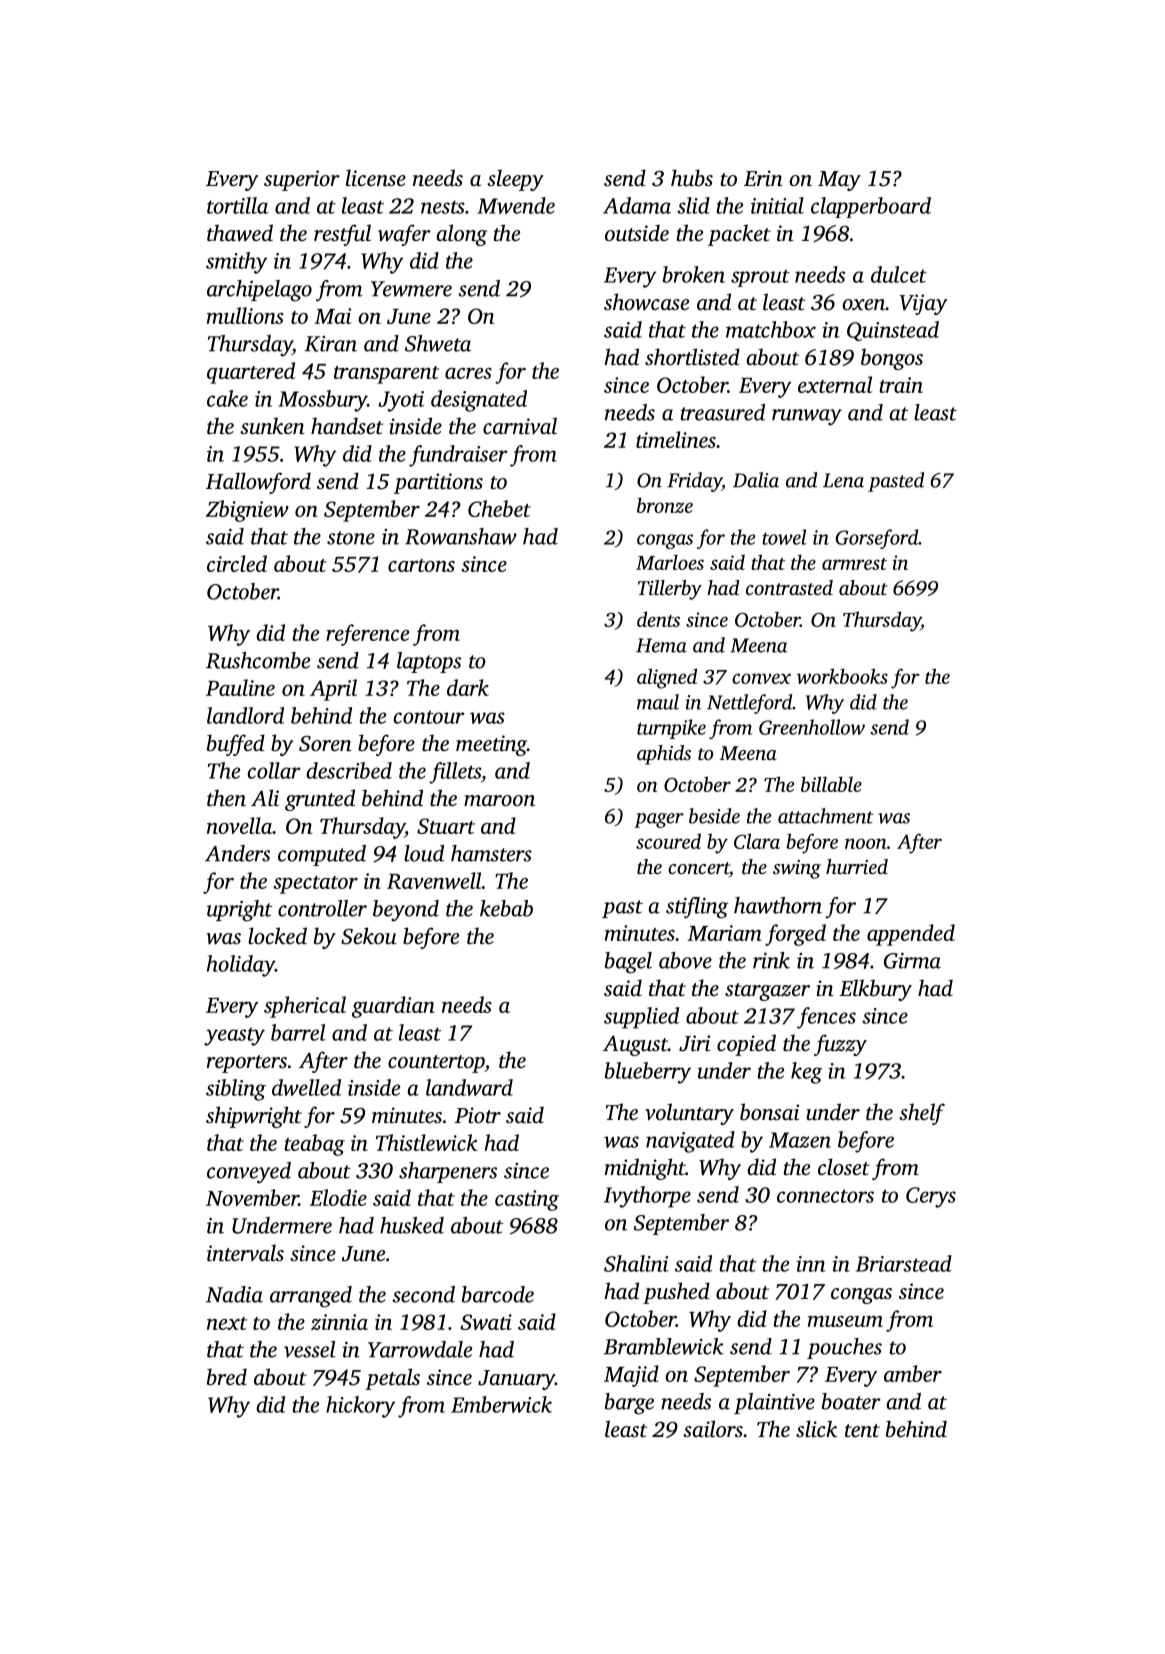 The height and width of the screenshot is (1654, 1165). I want to click on connectors, so click(825, 1196).
